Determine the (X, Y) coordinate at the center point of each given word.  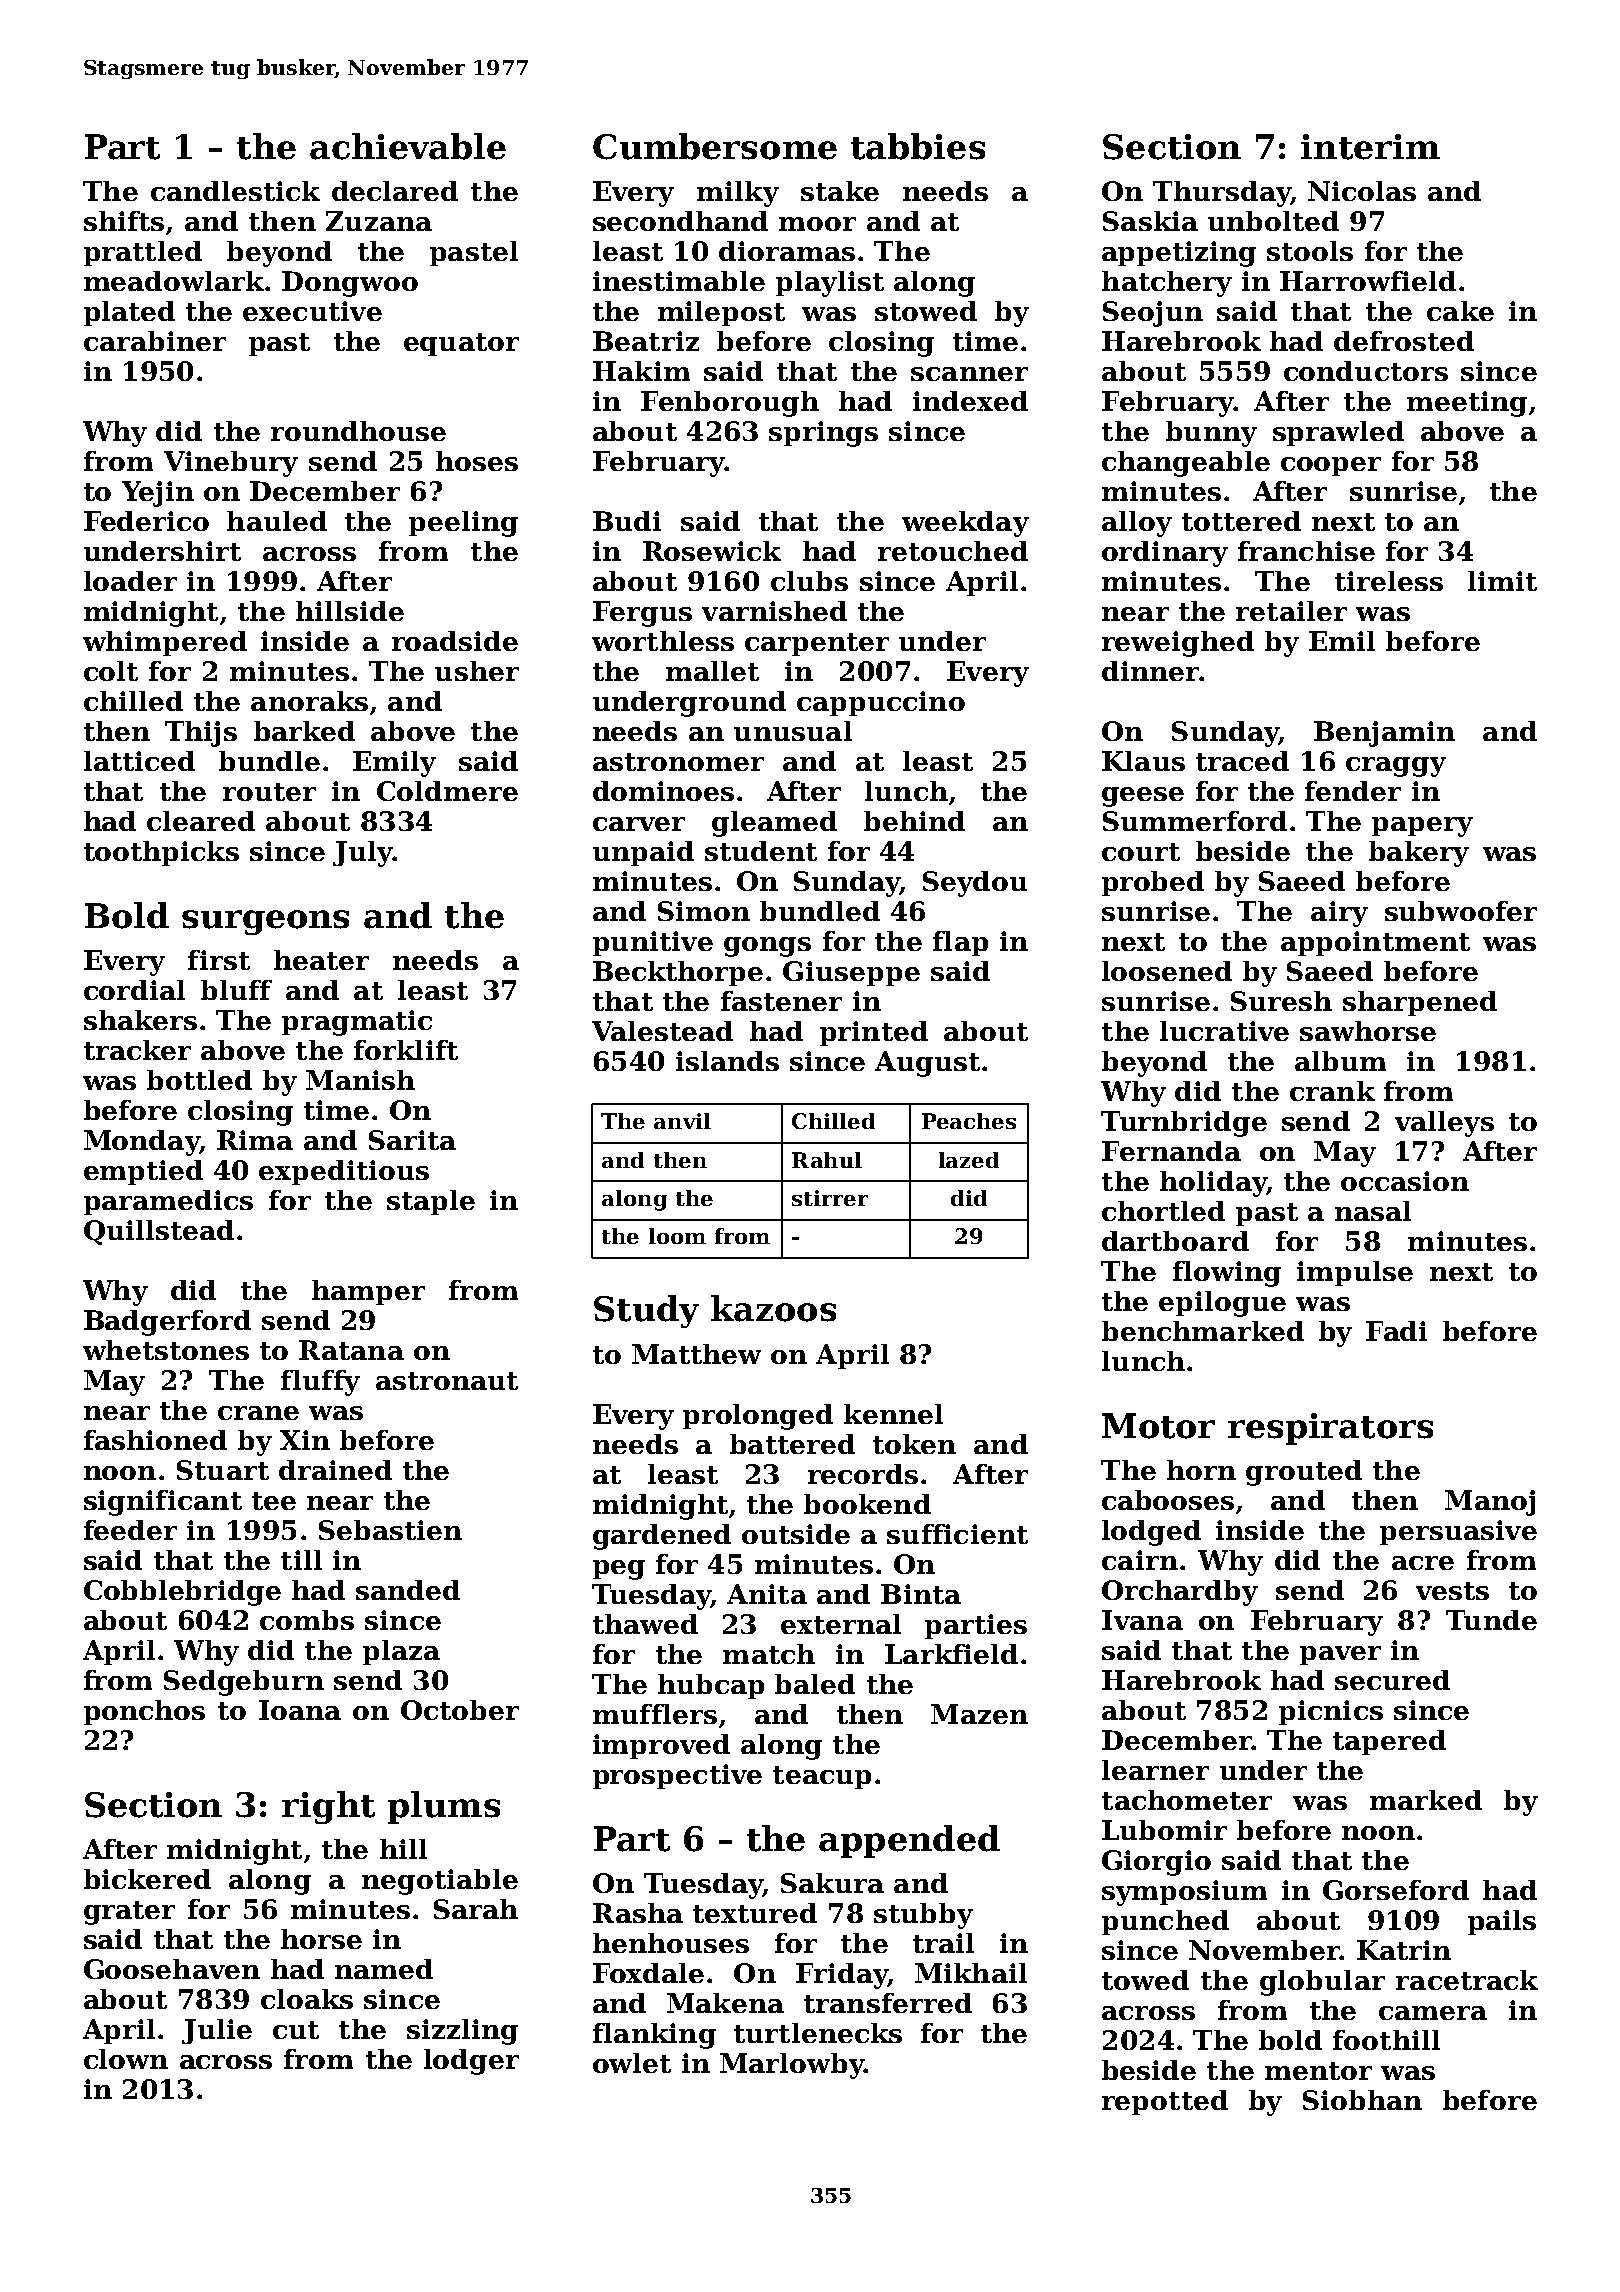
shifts (124, 221)
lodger (471, 2062)
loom (677, 1236)
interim (1370, 147)
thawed (645, 1624)
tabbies (918, 146)
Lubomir (1164, 1830)
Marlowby (792, 2066)
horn (1201, 1470)
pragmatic (357, 1023)
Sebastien (390, 1530)
